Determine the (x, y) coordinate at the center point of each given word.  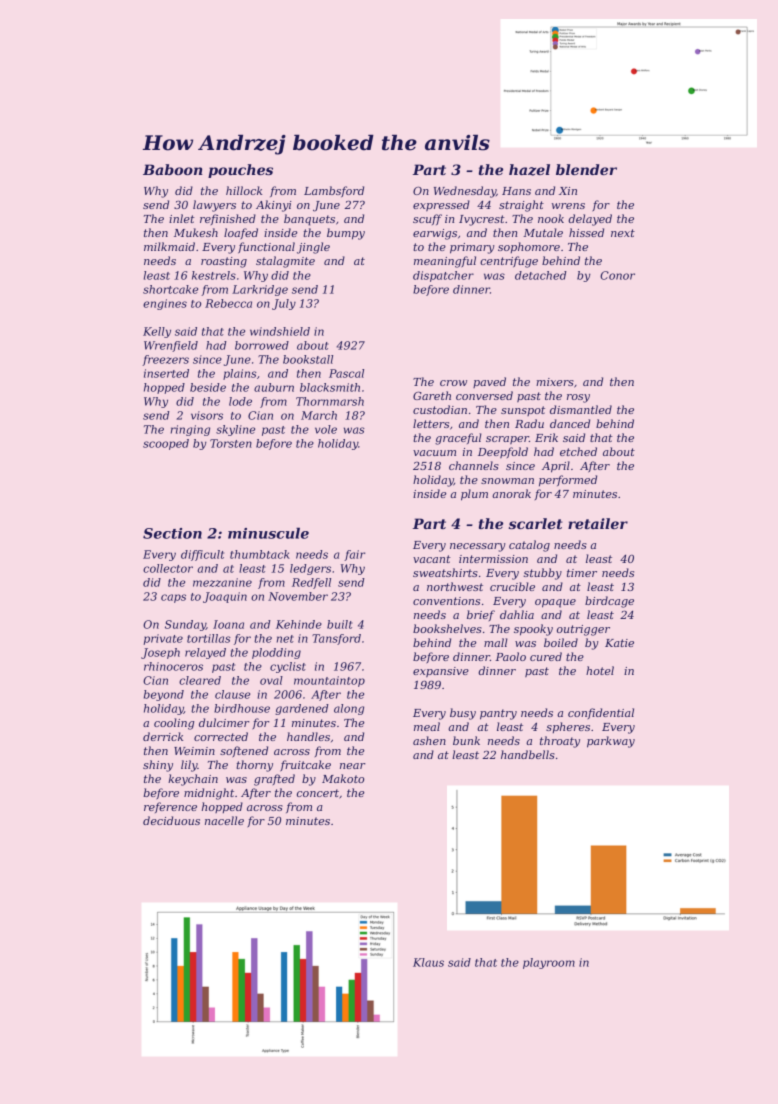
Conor (617, 275)
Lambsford (334, 191)
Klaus (428, 962)
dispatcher (443, 276)
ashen (429, 740)
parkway (611, 742)
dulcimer (224, 722)
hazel (529, 170)
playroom (549, 963)
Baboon (173, 169)
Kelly (157, 332)
